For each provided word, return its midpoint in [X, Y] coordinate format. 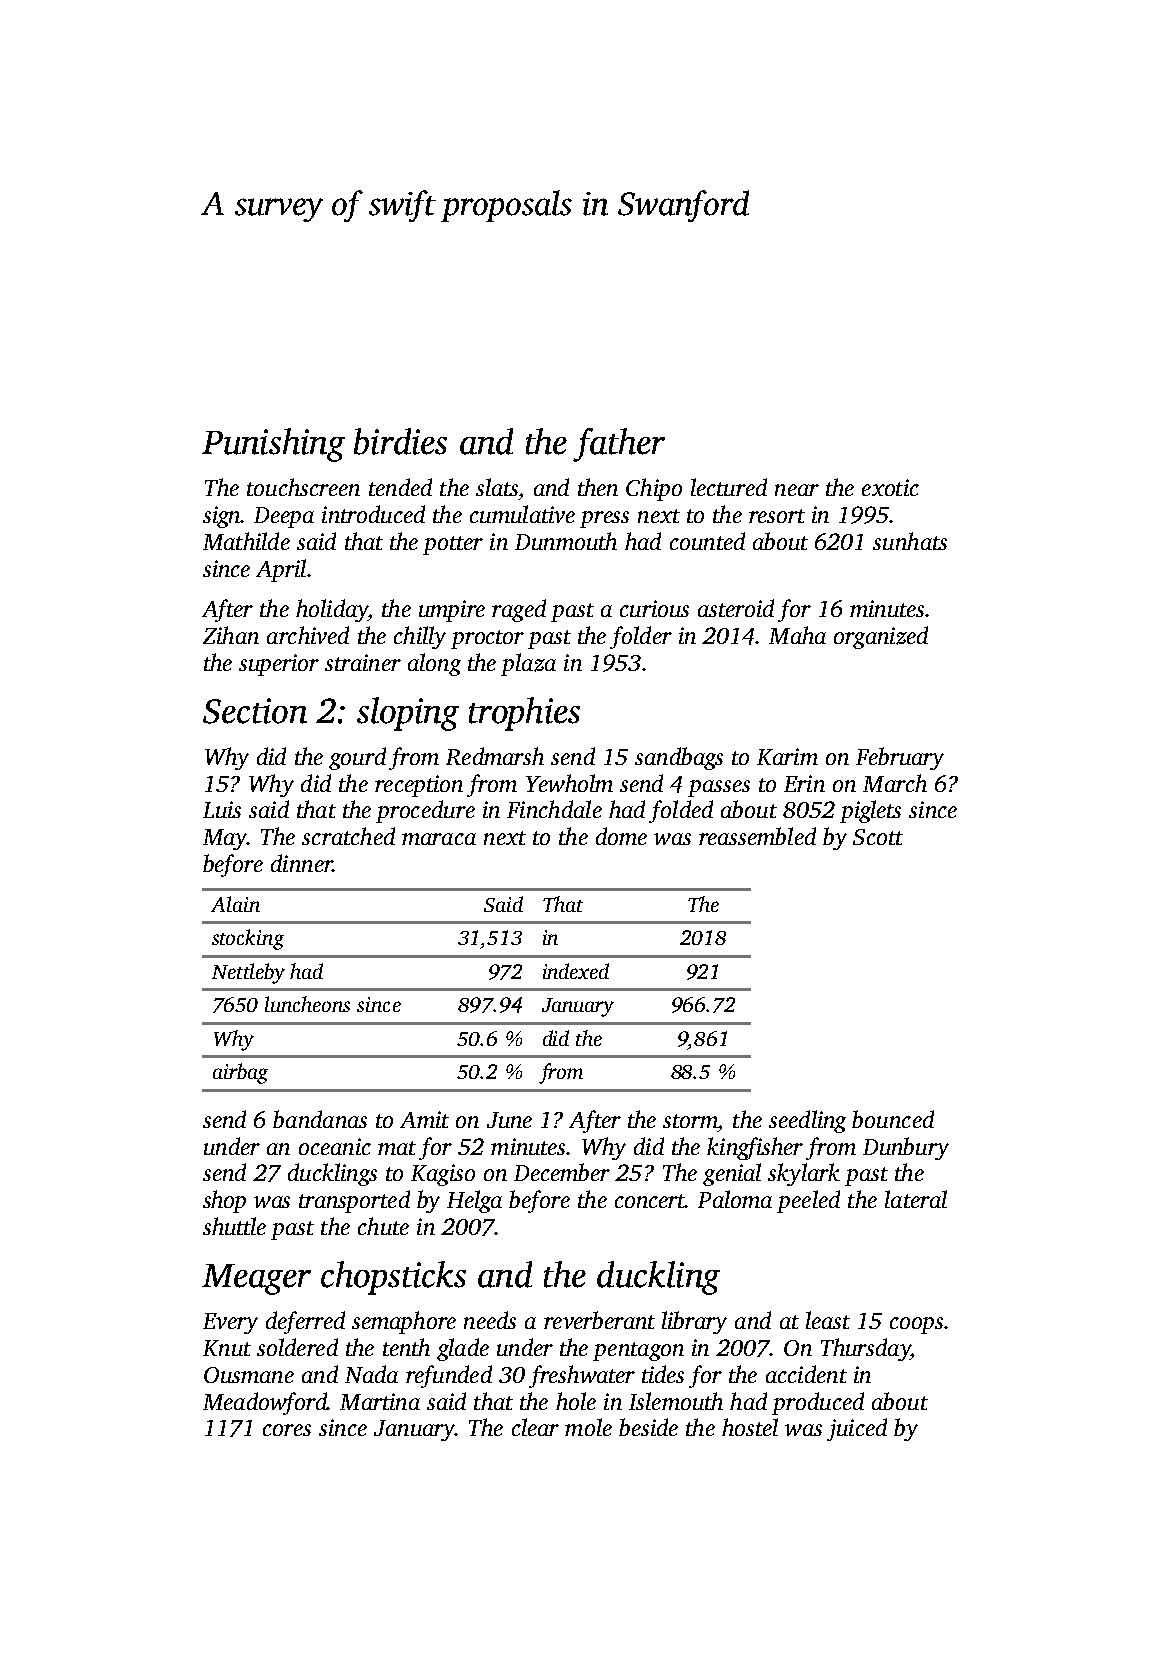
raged [519, 610]
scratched [348, 836]
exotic [890, 487]
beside [648, 1427]
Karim [787, 756]
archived [308, 635]
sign [222, 517]
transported [354, 1201]
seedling [807, 1121]
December [562, 1172]
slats [497, 487]
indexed [576, 971]
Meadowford [265, 1403]
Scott [878, 837]
